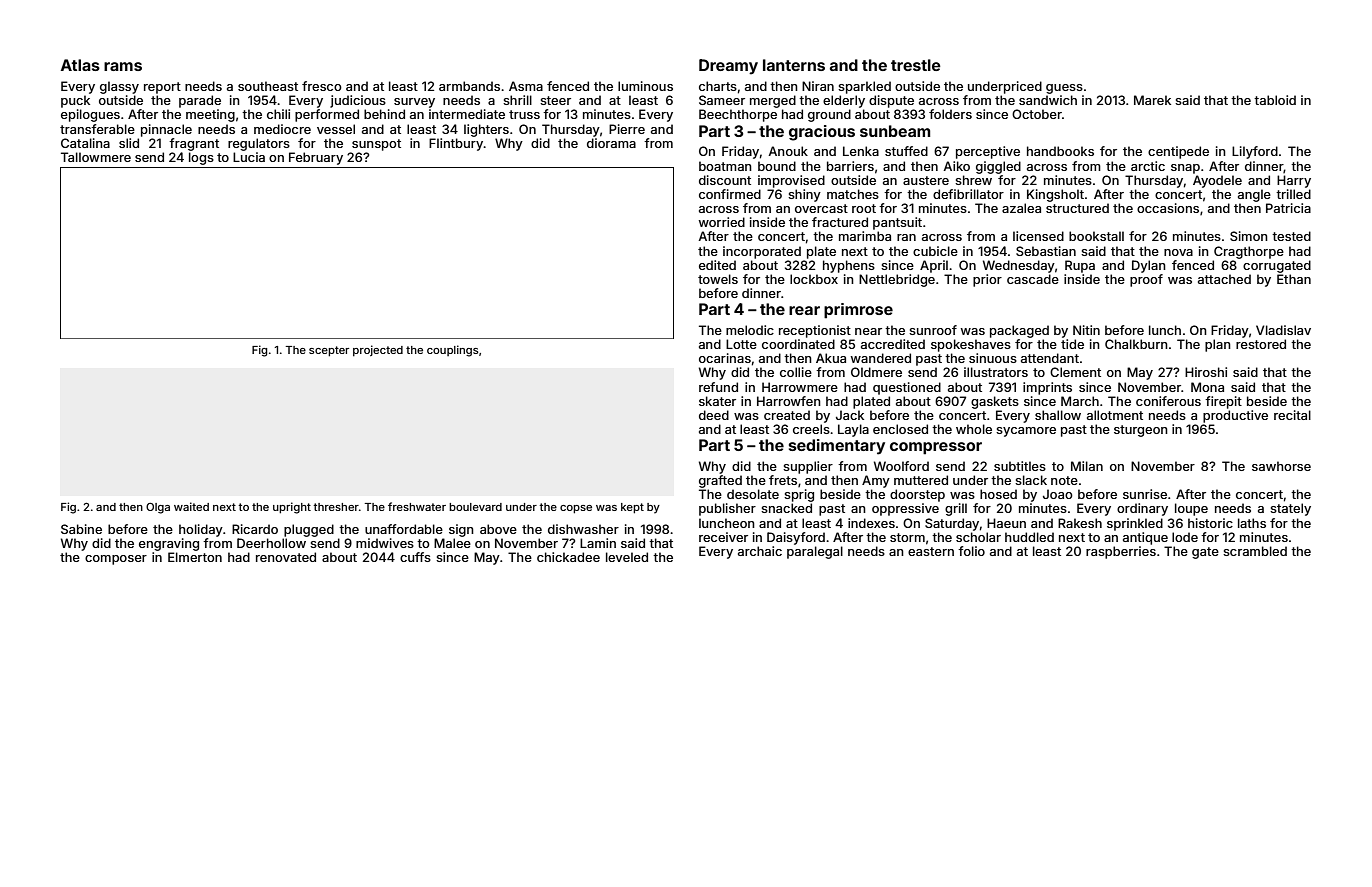 The image size is (1372, 887). Describe the element at coordinates (794, 65) in the screenshot. I see `lanterns` at that location.
